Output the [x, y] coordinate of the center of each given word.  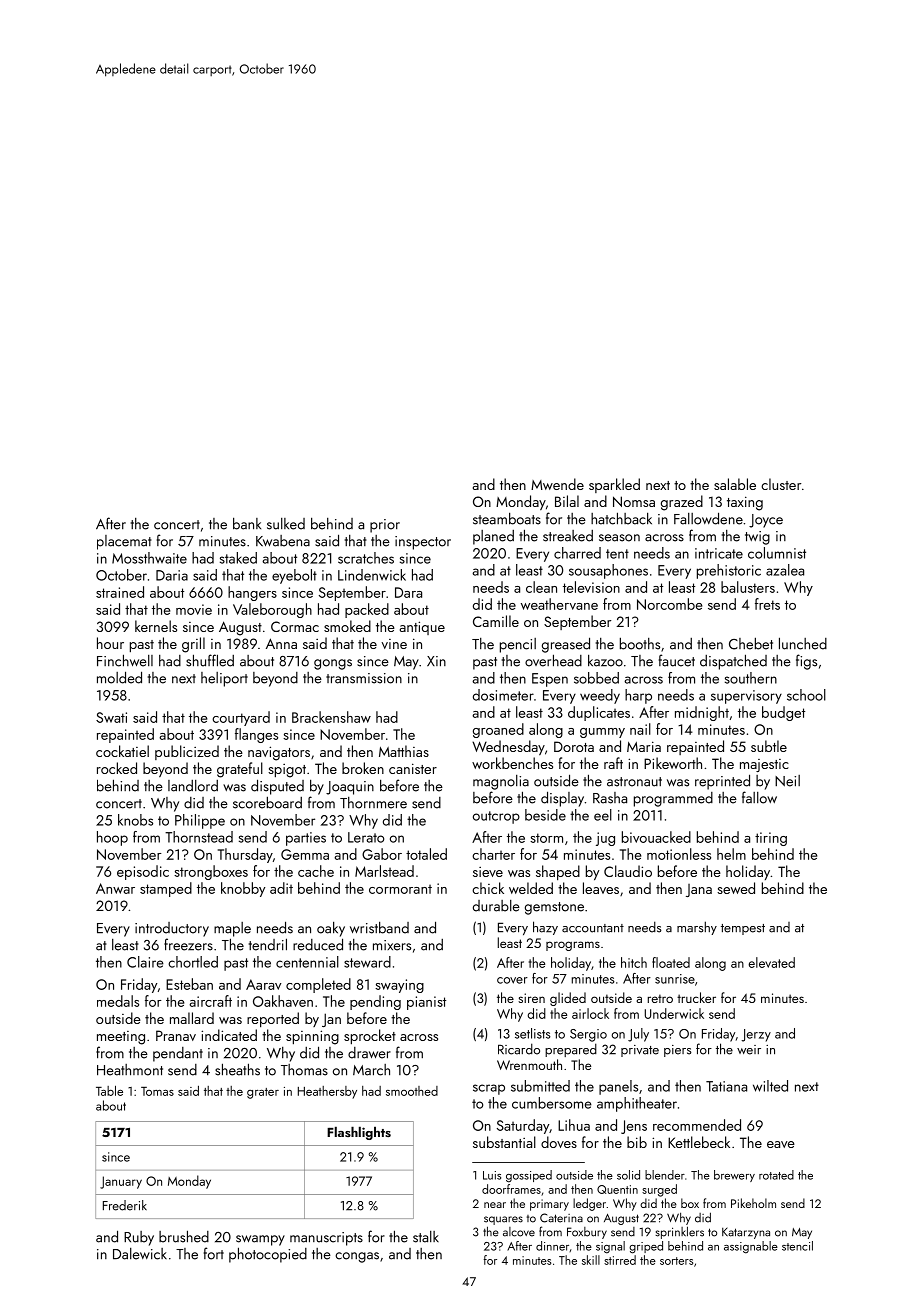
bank [247, 523]
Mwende [557, 484]
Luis [492, 1175]
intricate [719, 553]
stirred [620, 1260]
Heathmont [130, 1070]
